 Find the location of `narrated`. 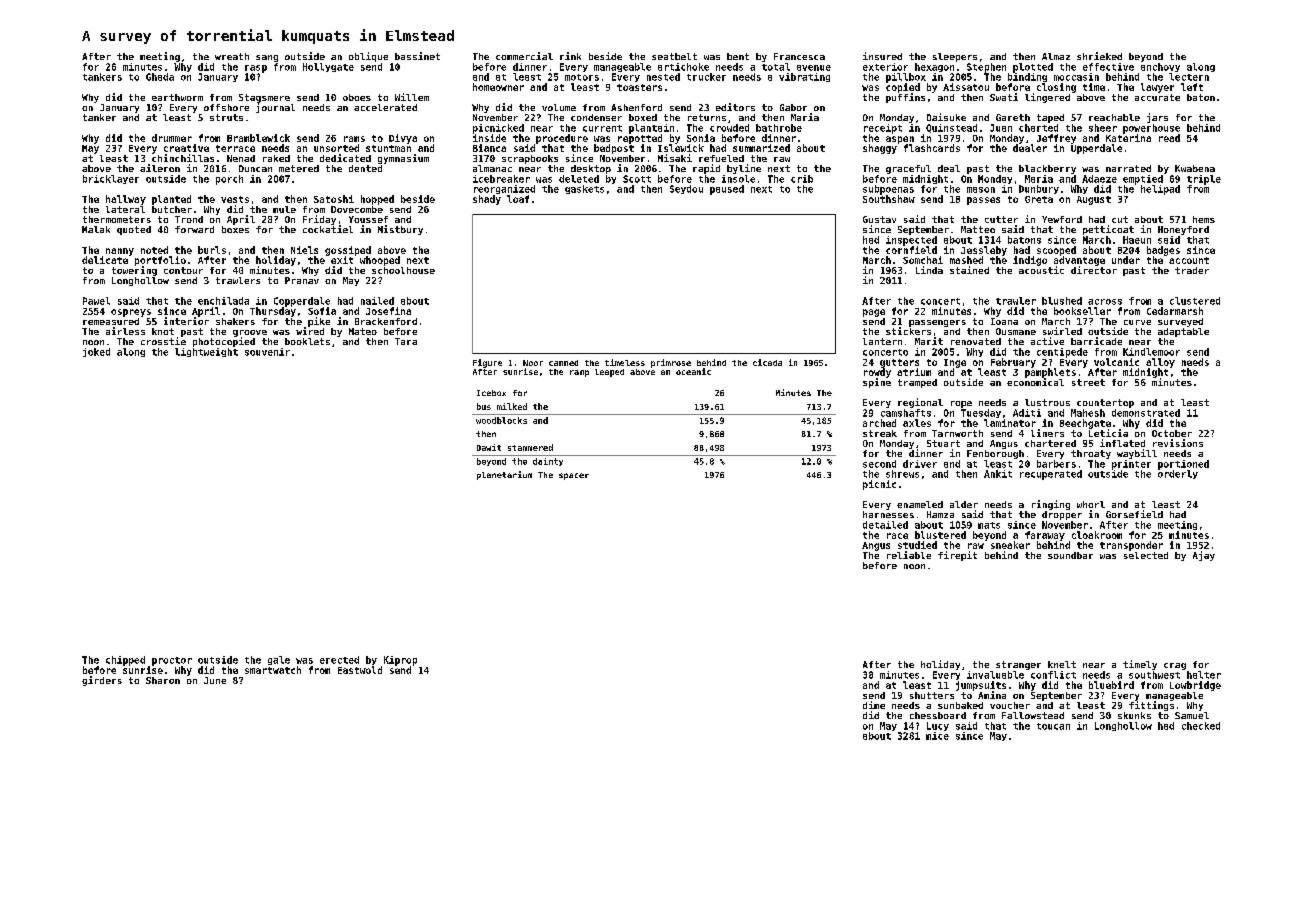

narrated is located at coordinates (1128, 168).
